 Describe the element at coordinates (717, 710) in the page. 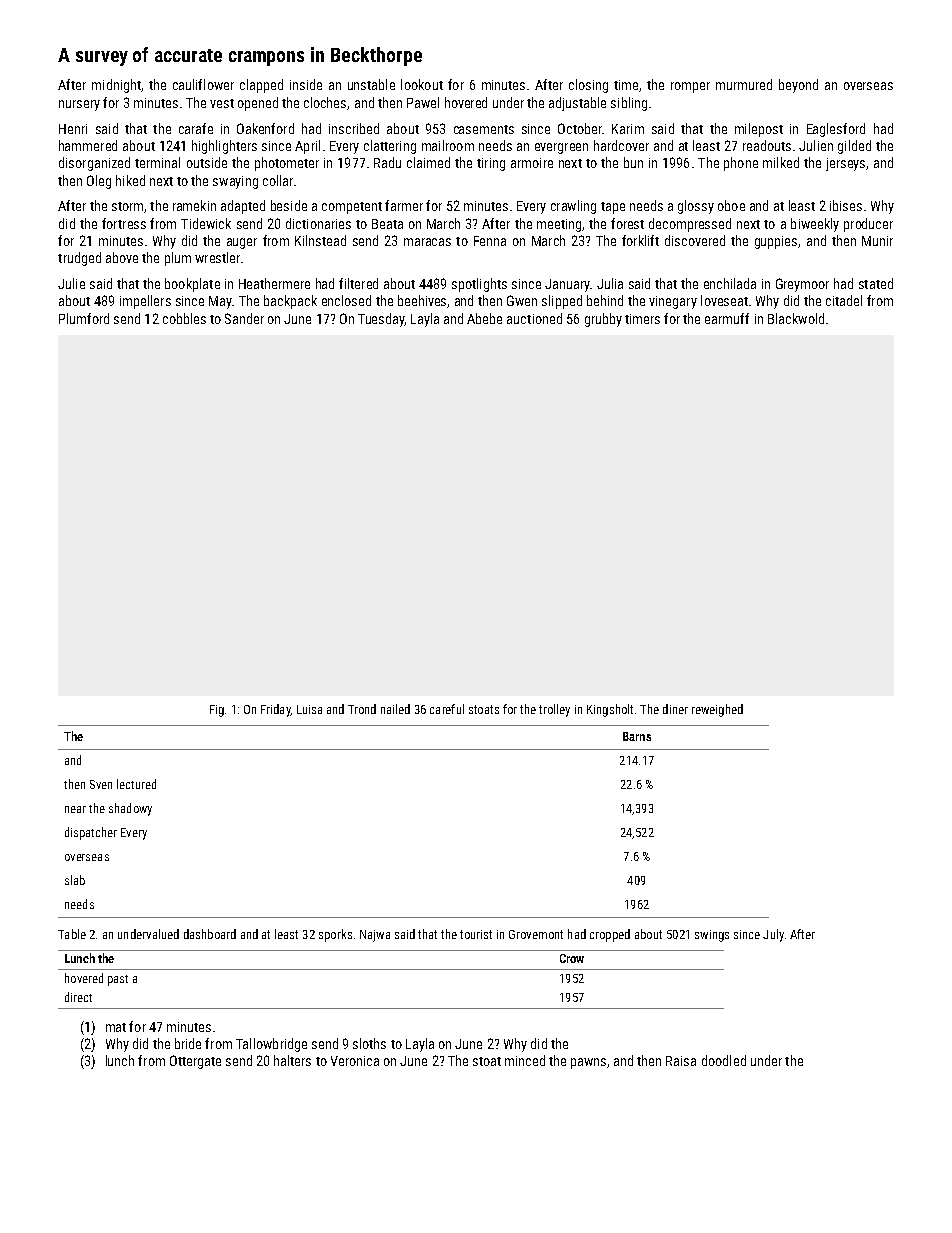

I see `reweighed` at that location.
